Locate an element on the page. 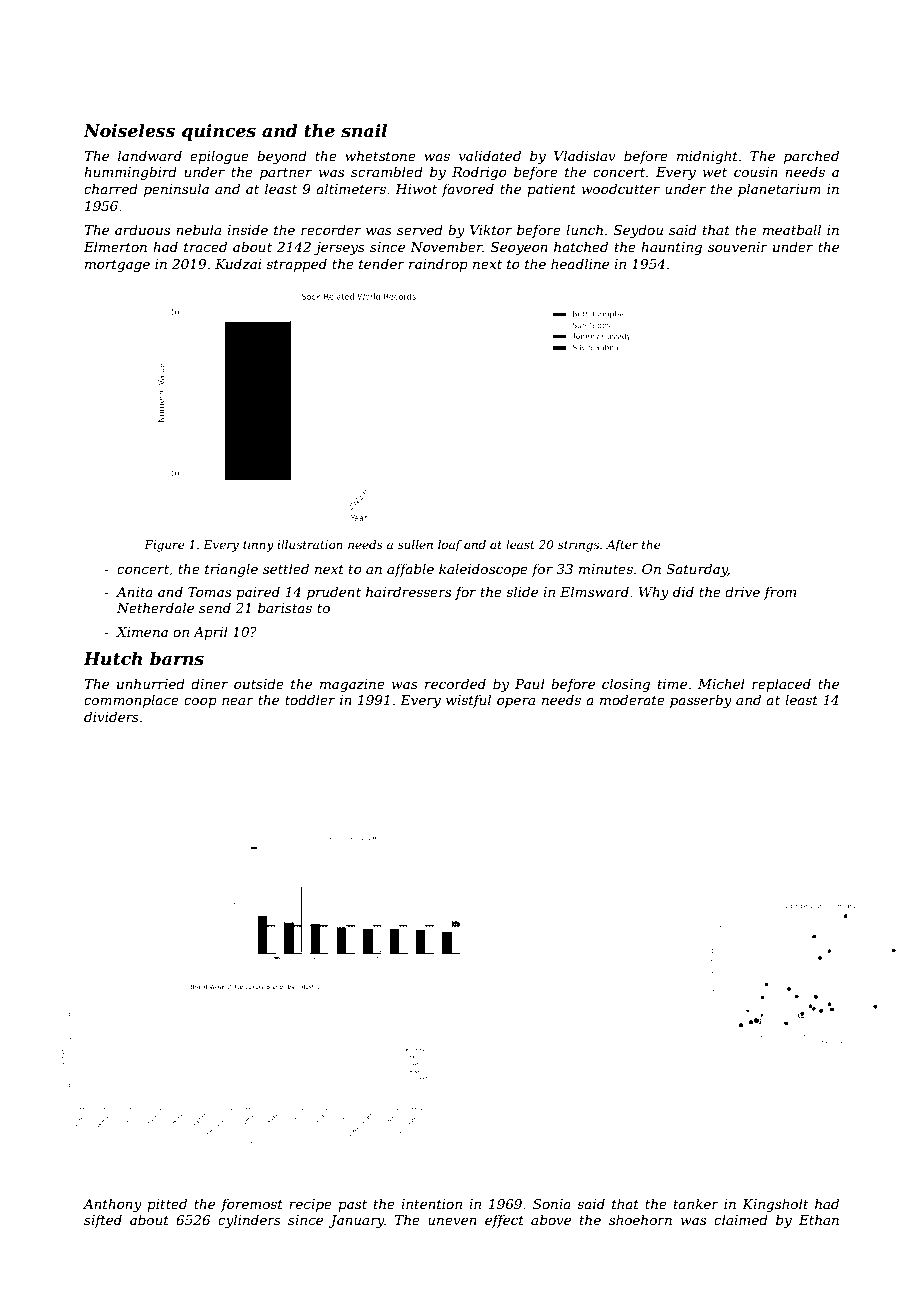 This document has width=924, height=1308. meatball is located at coordinates (792, 229).
